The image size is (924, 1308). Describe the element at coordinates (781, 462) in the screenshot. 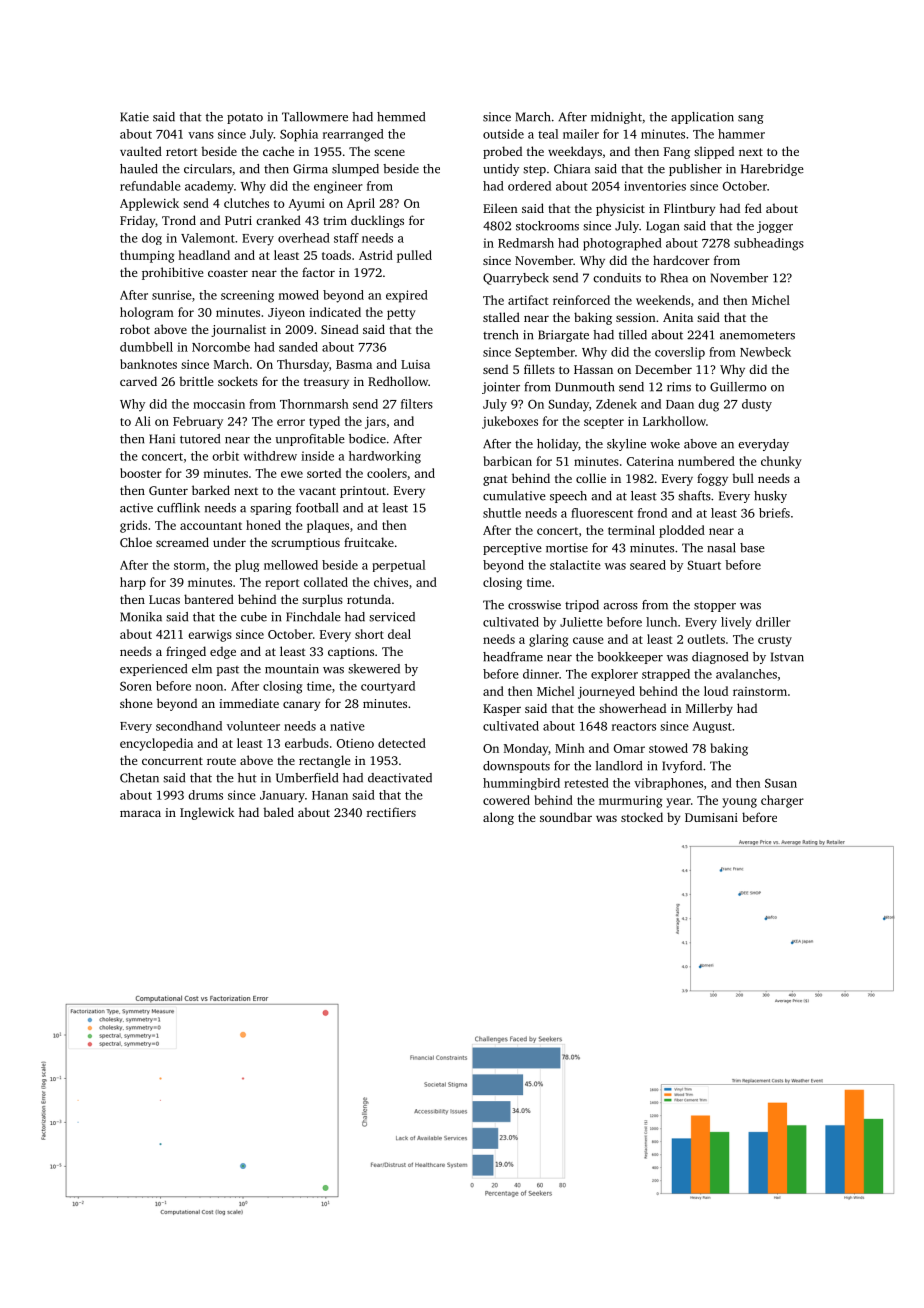

I see `chunky` at that location.
